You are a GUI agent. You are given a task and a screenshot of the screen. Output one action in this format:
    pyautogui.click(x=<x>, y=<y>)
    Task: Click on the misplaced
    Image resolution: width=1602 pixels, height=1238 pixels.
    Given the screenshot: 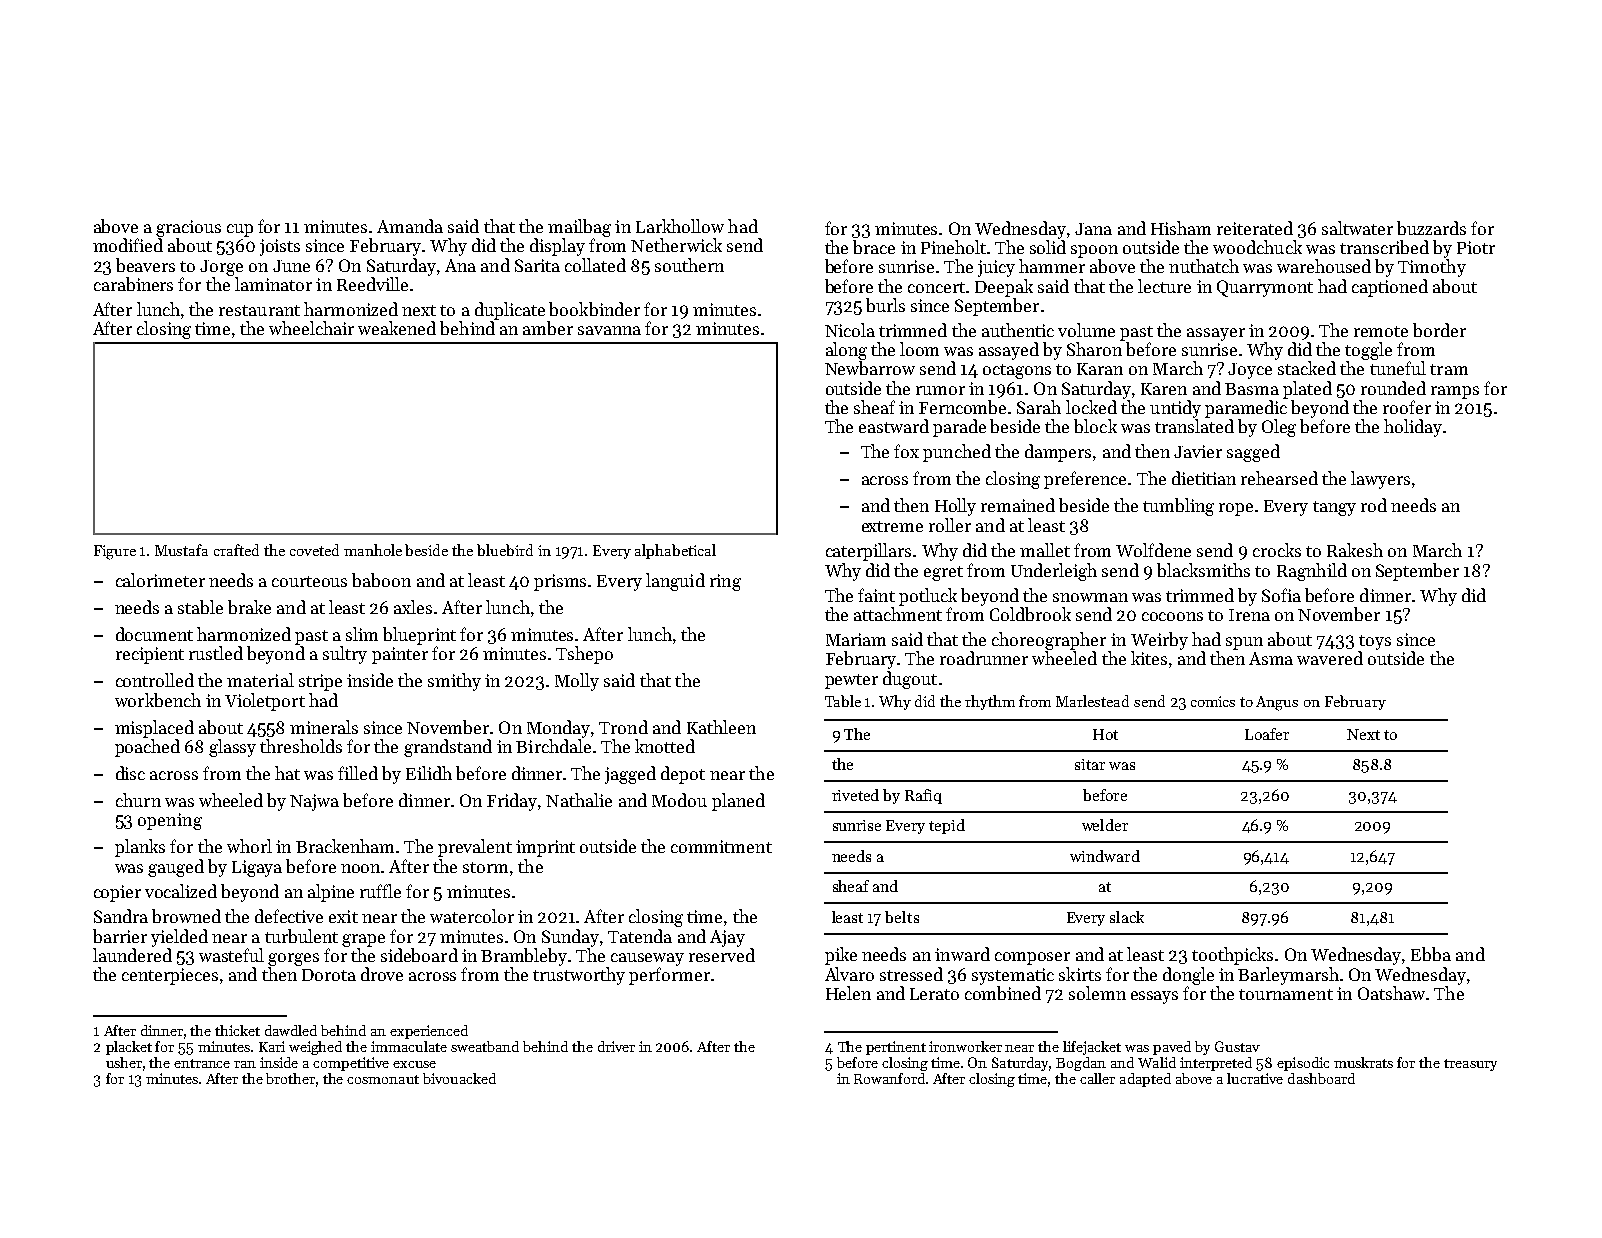 What is the action you would take?
    pyautogui.click(x=154, y=729)
